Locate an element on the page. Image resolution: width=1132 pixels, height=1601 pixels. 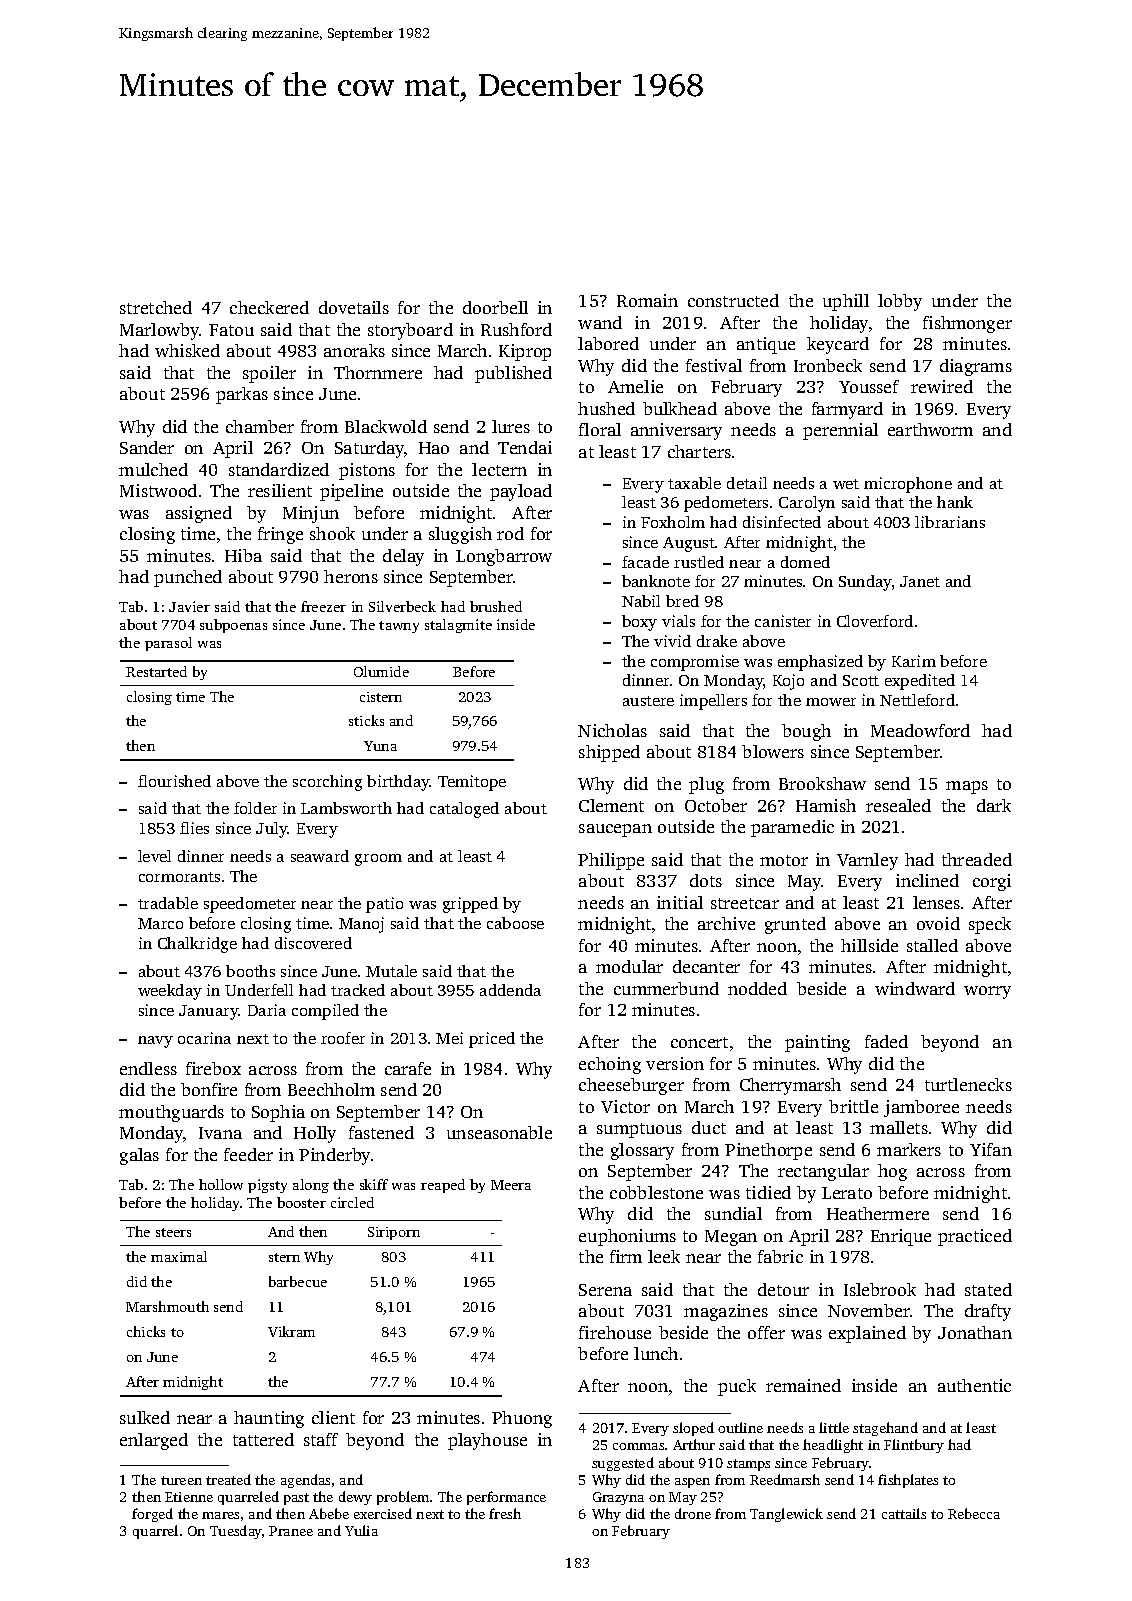
Abebe is located at coordinates (329, 1513).
